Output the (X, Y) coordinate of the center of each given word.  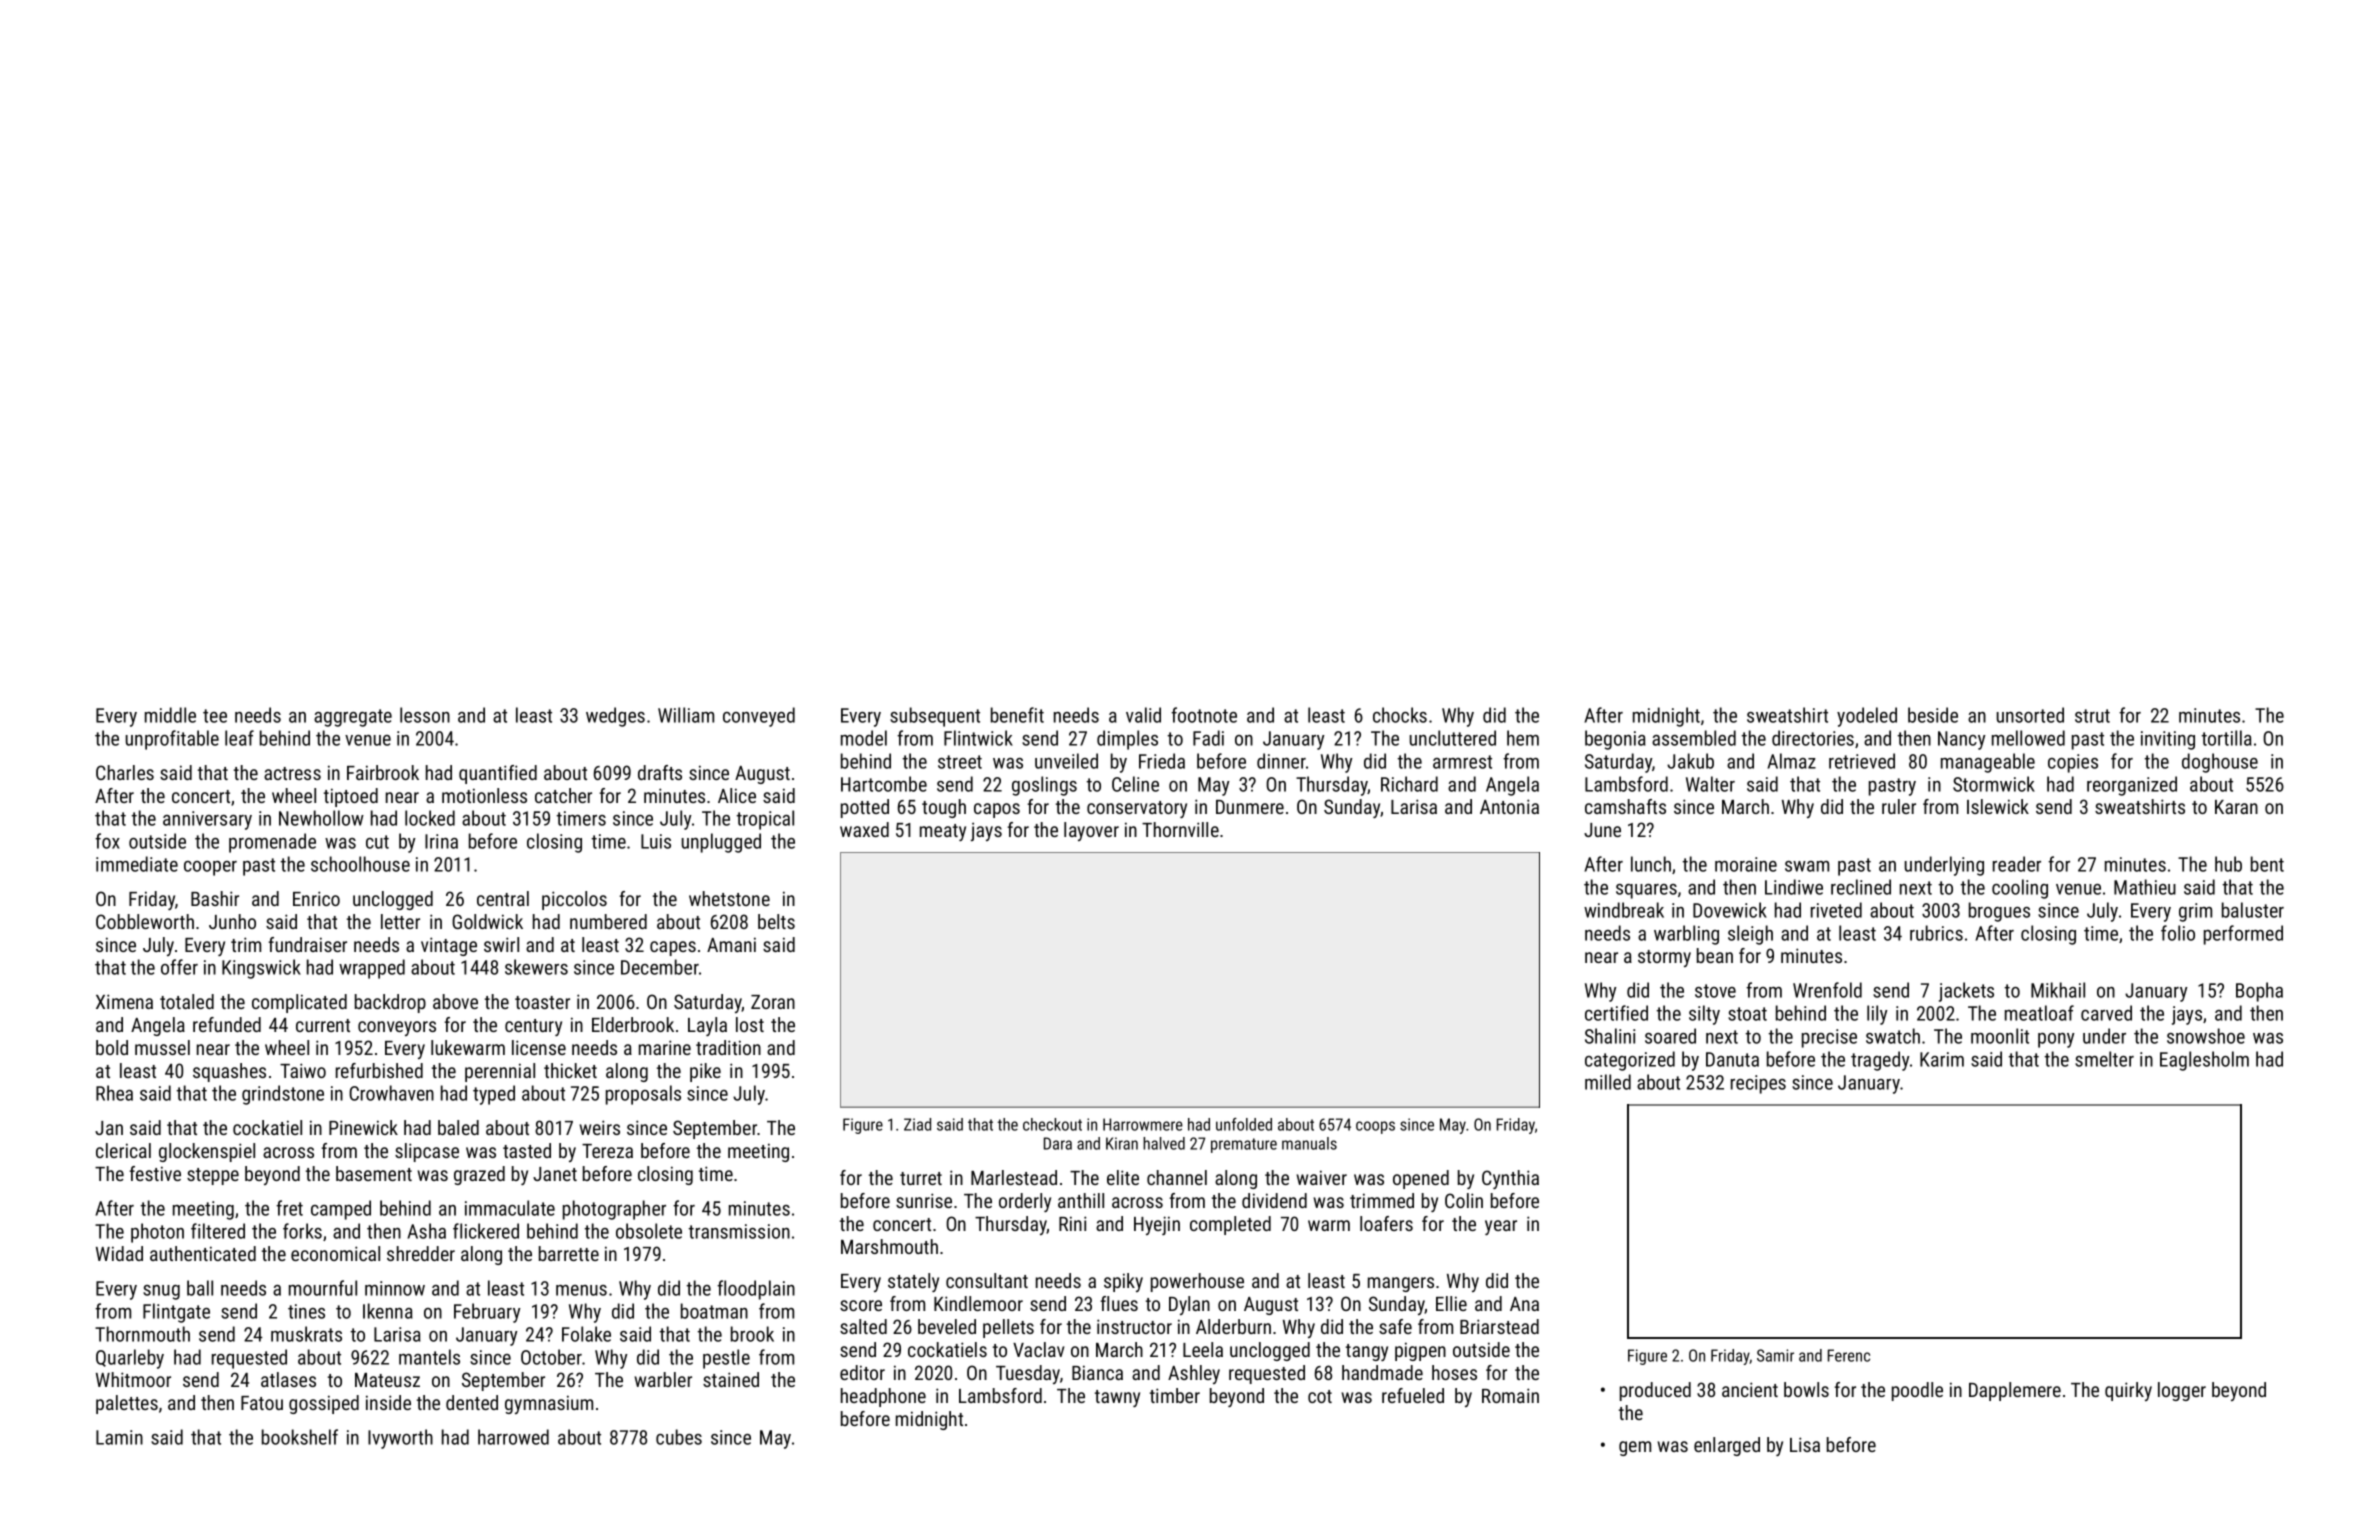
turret (921, 1178)
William (686, 715)
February (487, 1313)
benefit (1017, 715)
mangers (1401, 1284)
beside (1933, 715)
